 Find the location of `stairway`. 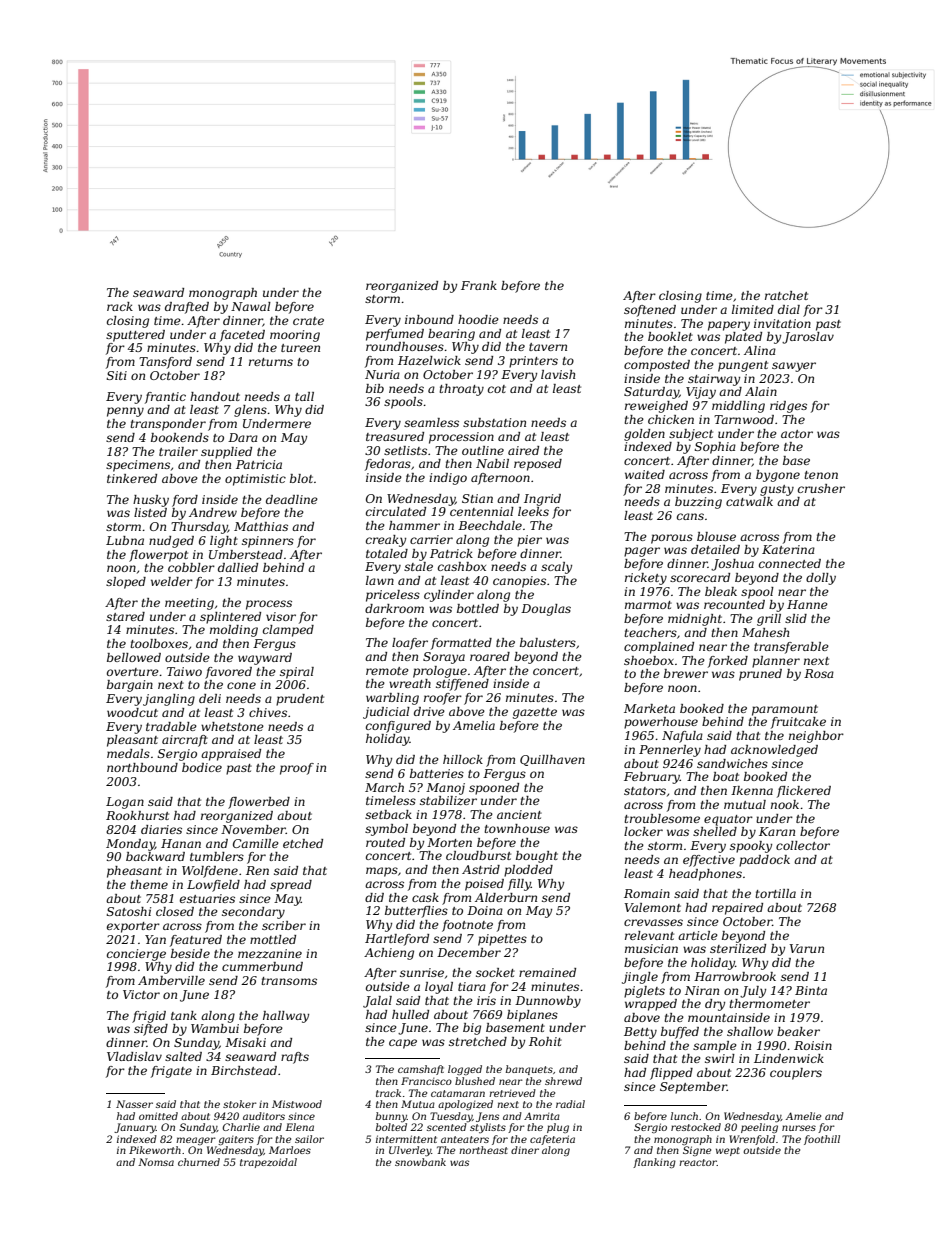

stairway is located at coordinates (714, 380).
